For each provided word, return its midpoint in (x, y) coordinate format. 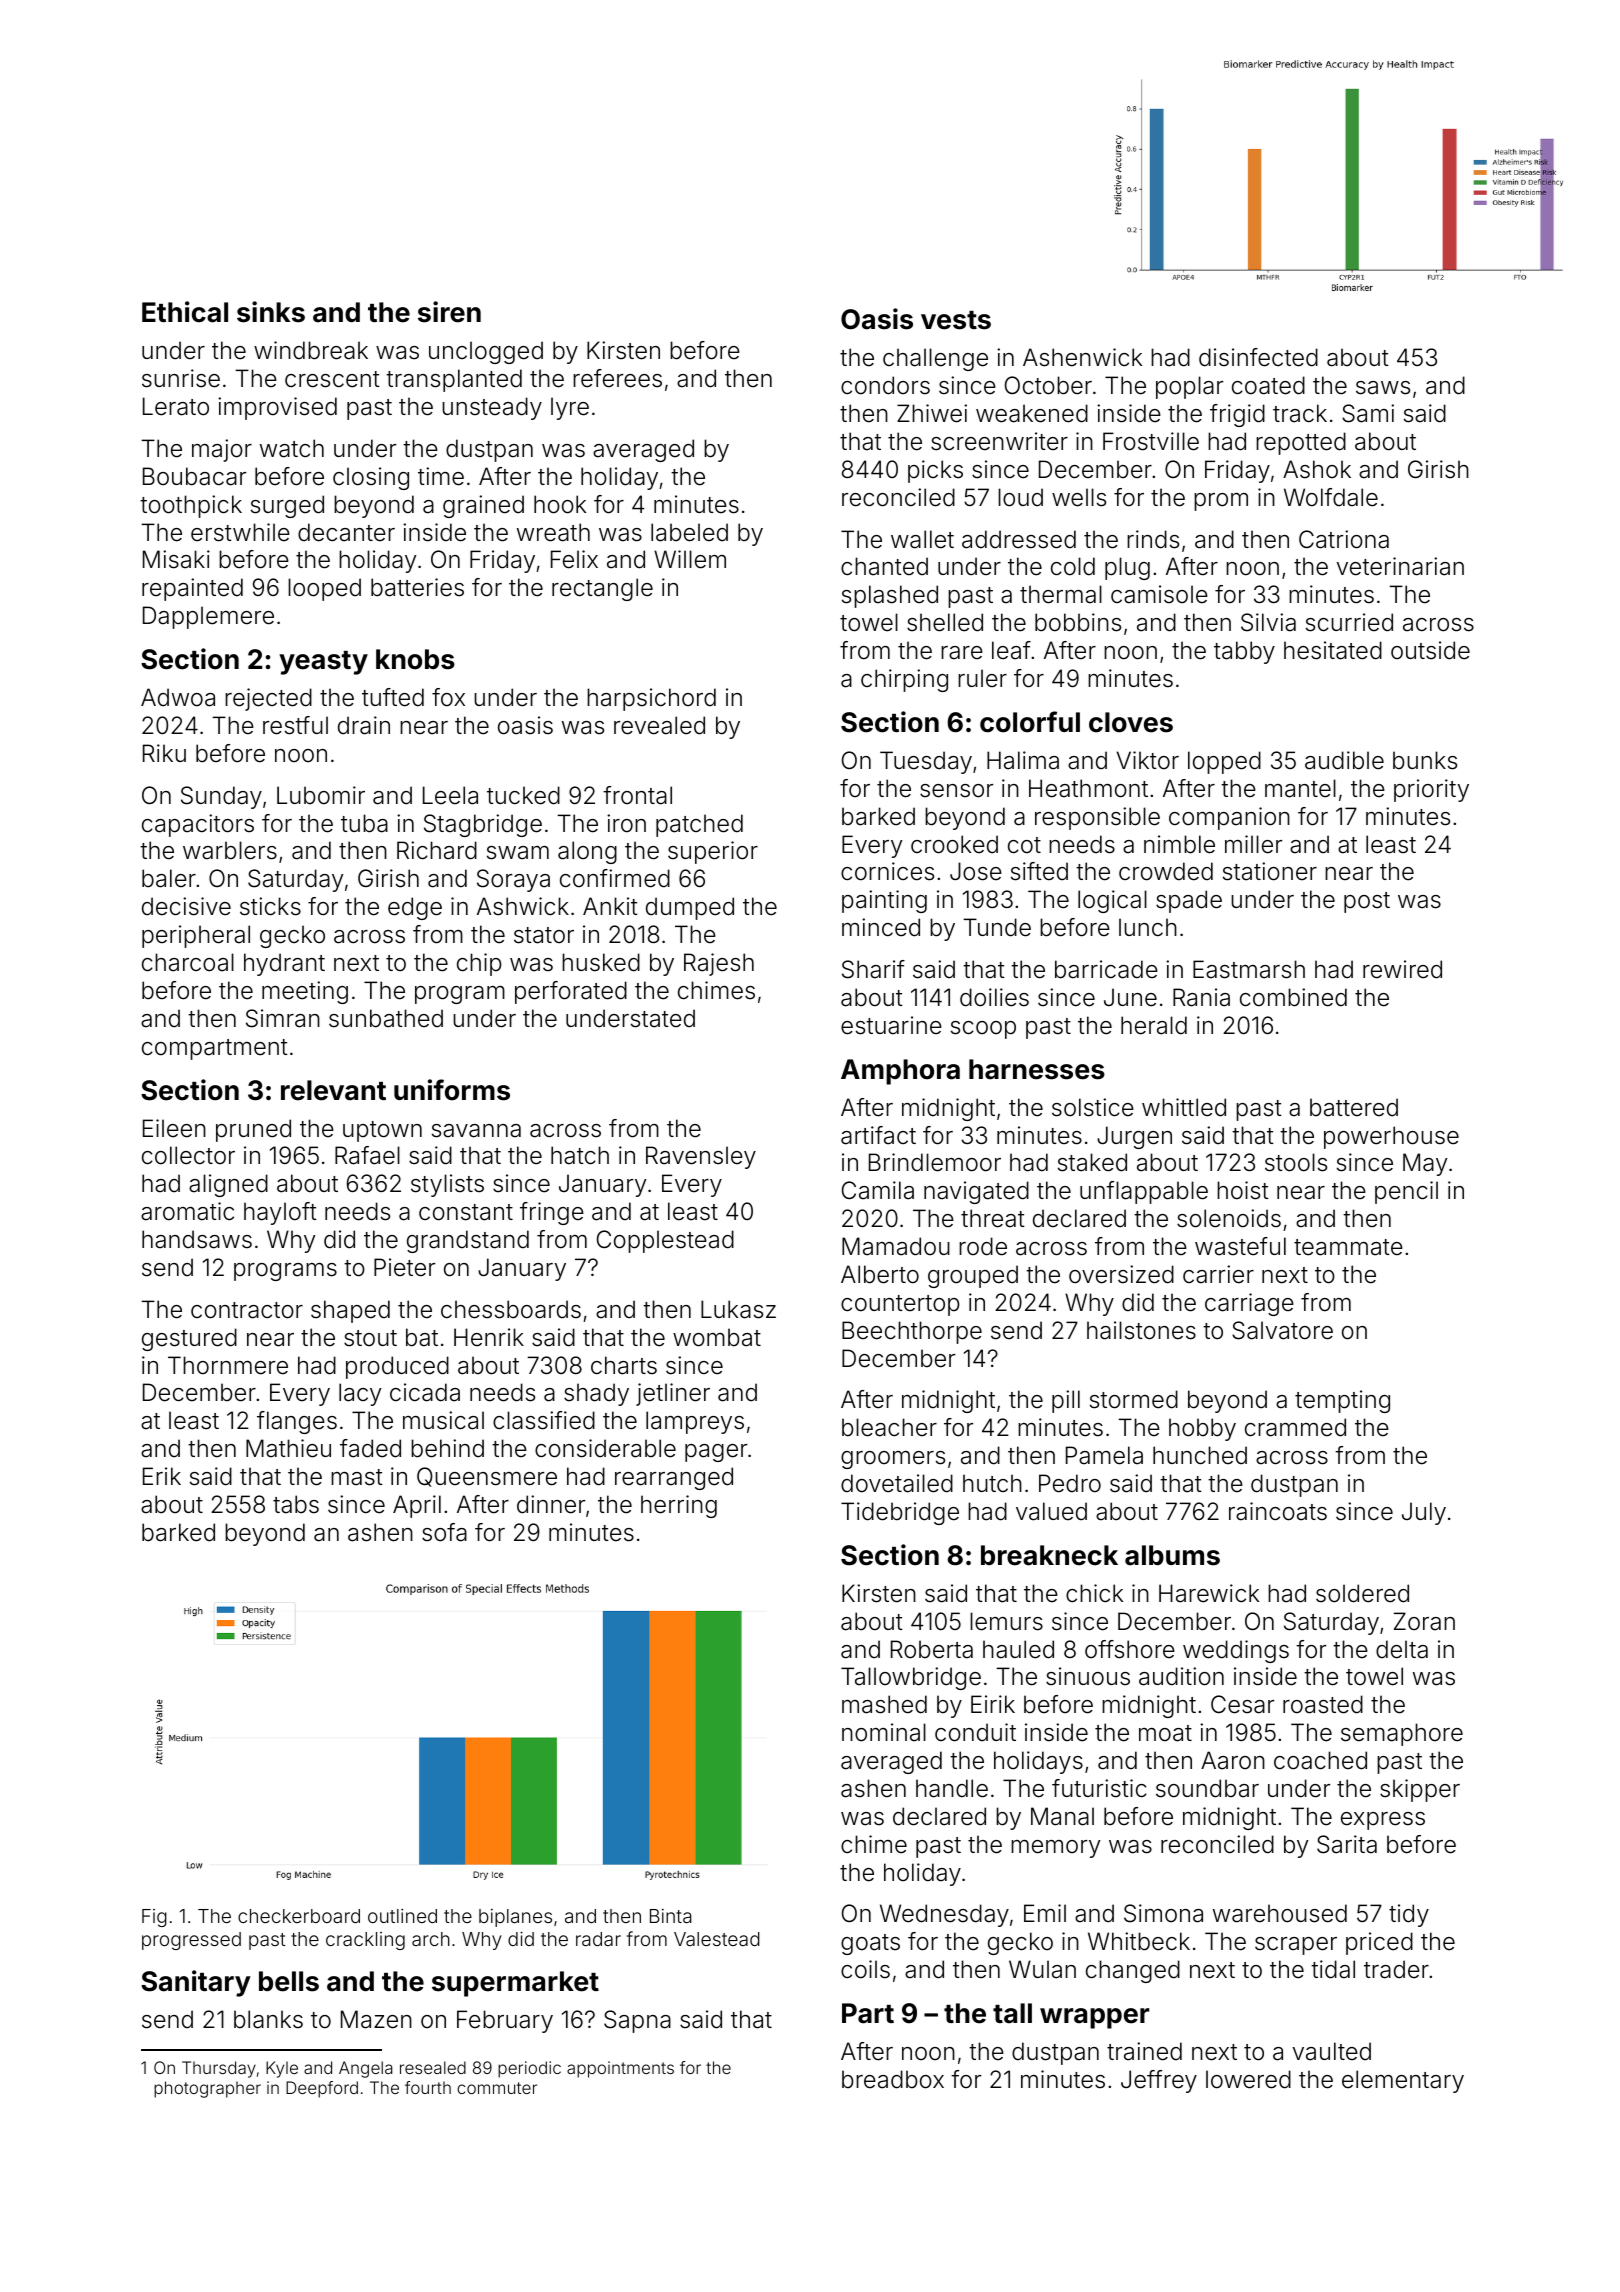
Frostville (1151, 441)
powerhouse (1391, 1137)
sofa (444, 1532)
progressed (191, 1941)
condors (885, 385)
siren (449, 312)
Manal (1062, 1816)
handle (952, 1788)
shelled (945, 622)
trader (1396, 1969)
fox (448, 697)
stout (370, 1338)
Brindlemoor (935, 1162)
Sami (1368, 413)
